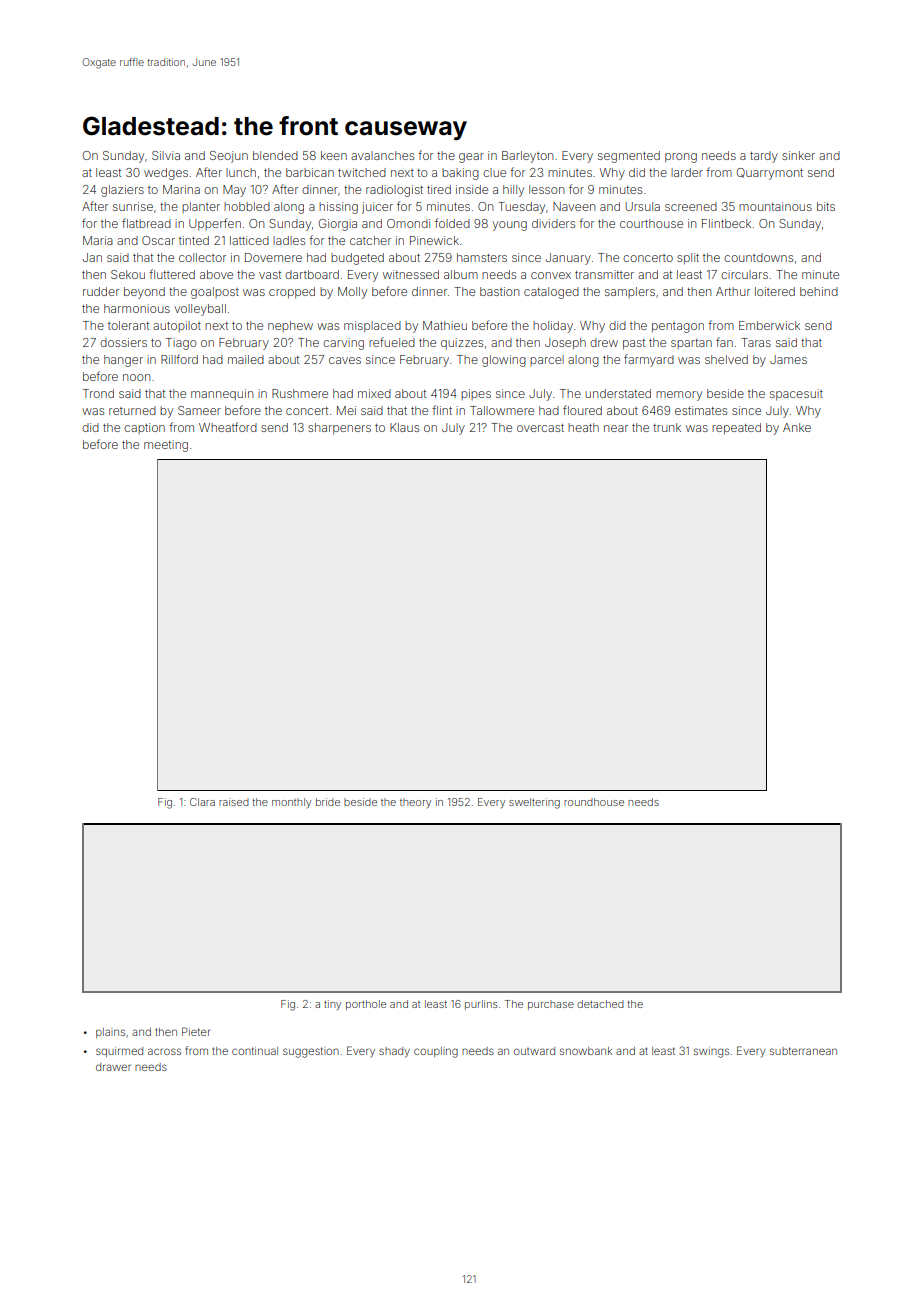  Describe the element at coordinates (275, 155) in the screenshot. I see `blended` at that location.
